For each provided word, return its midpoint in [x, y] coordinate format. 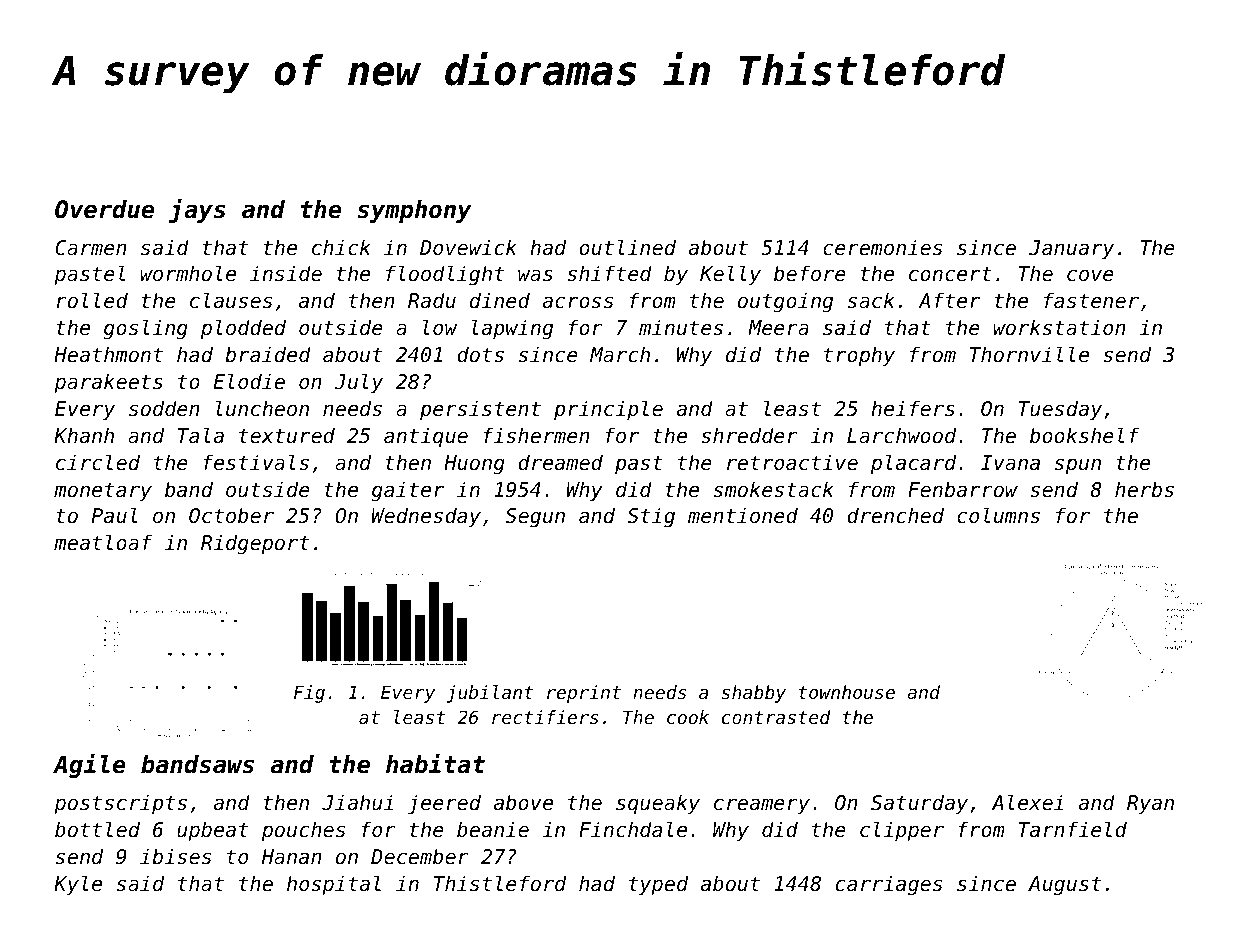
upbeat [212, 831]
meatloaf [103, 542]
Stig [651, 517]
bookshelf [1084, 435]
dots [480, 354]
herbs [1144, 489]
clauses [231, 300]
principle [608, 410]
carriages [889, 885]
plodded [243, 329]
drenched [895, 515]
